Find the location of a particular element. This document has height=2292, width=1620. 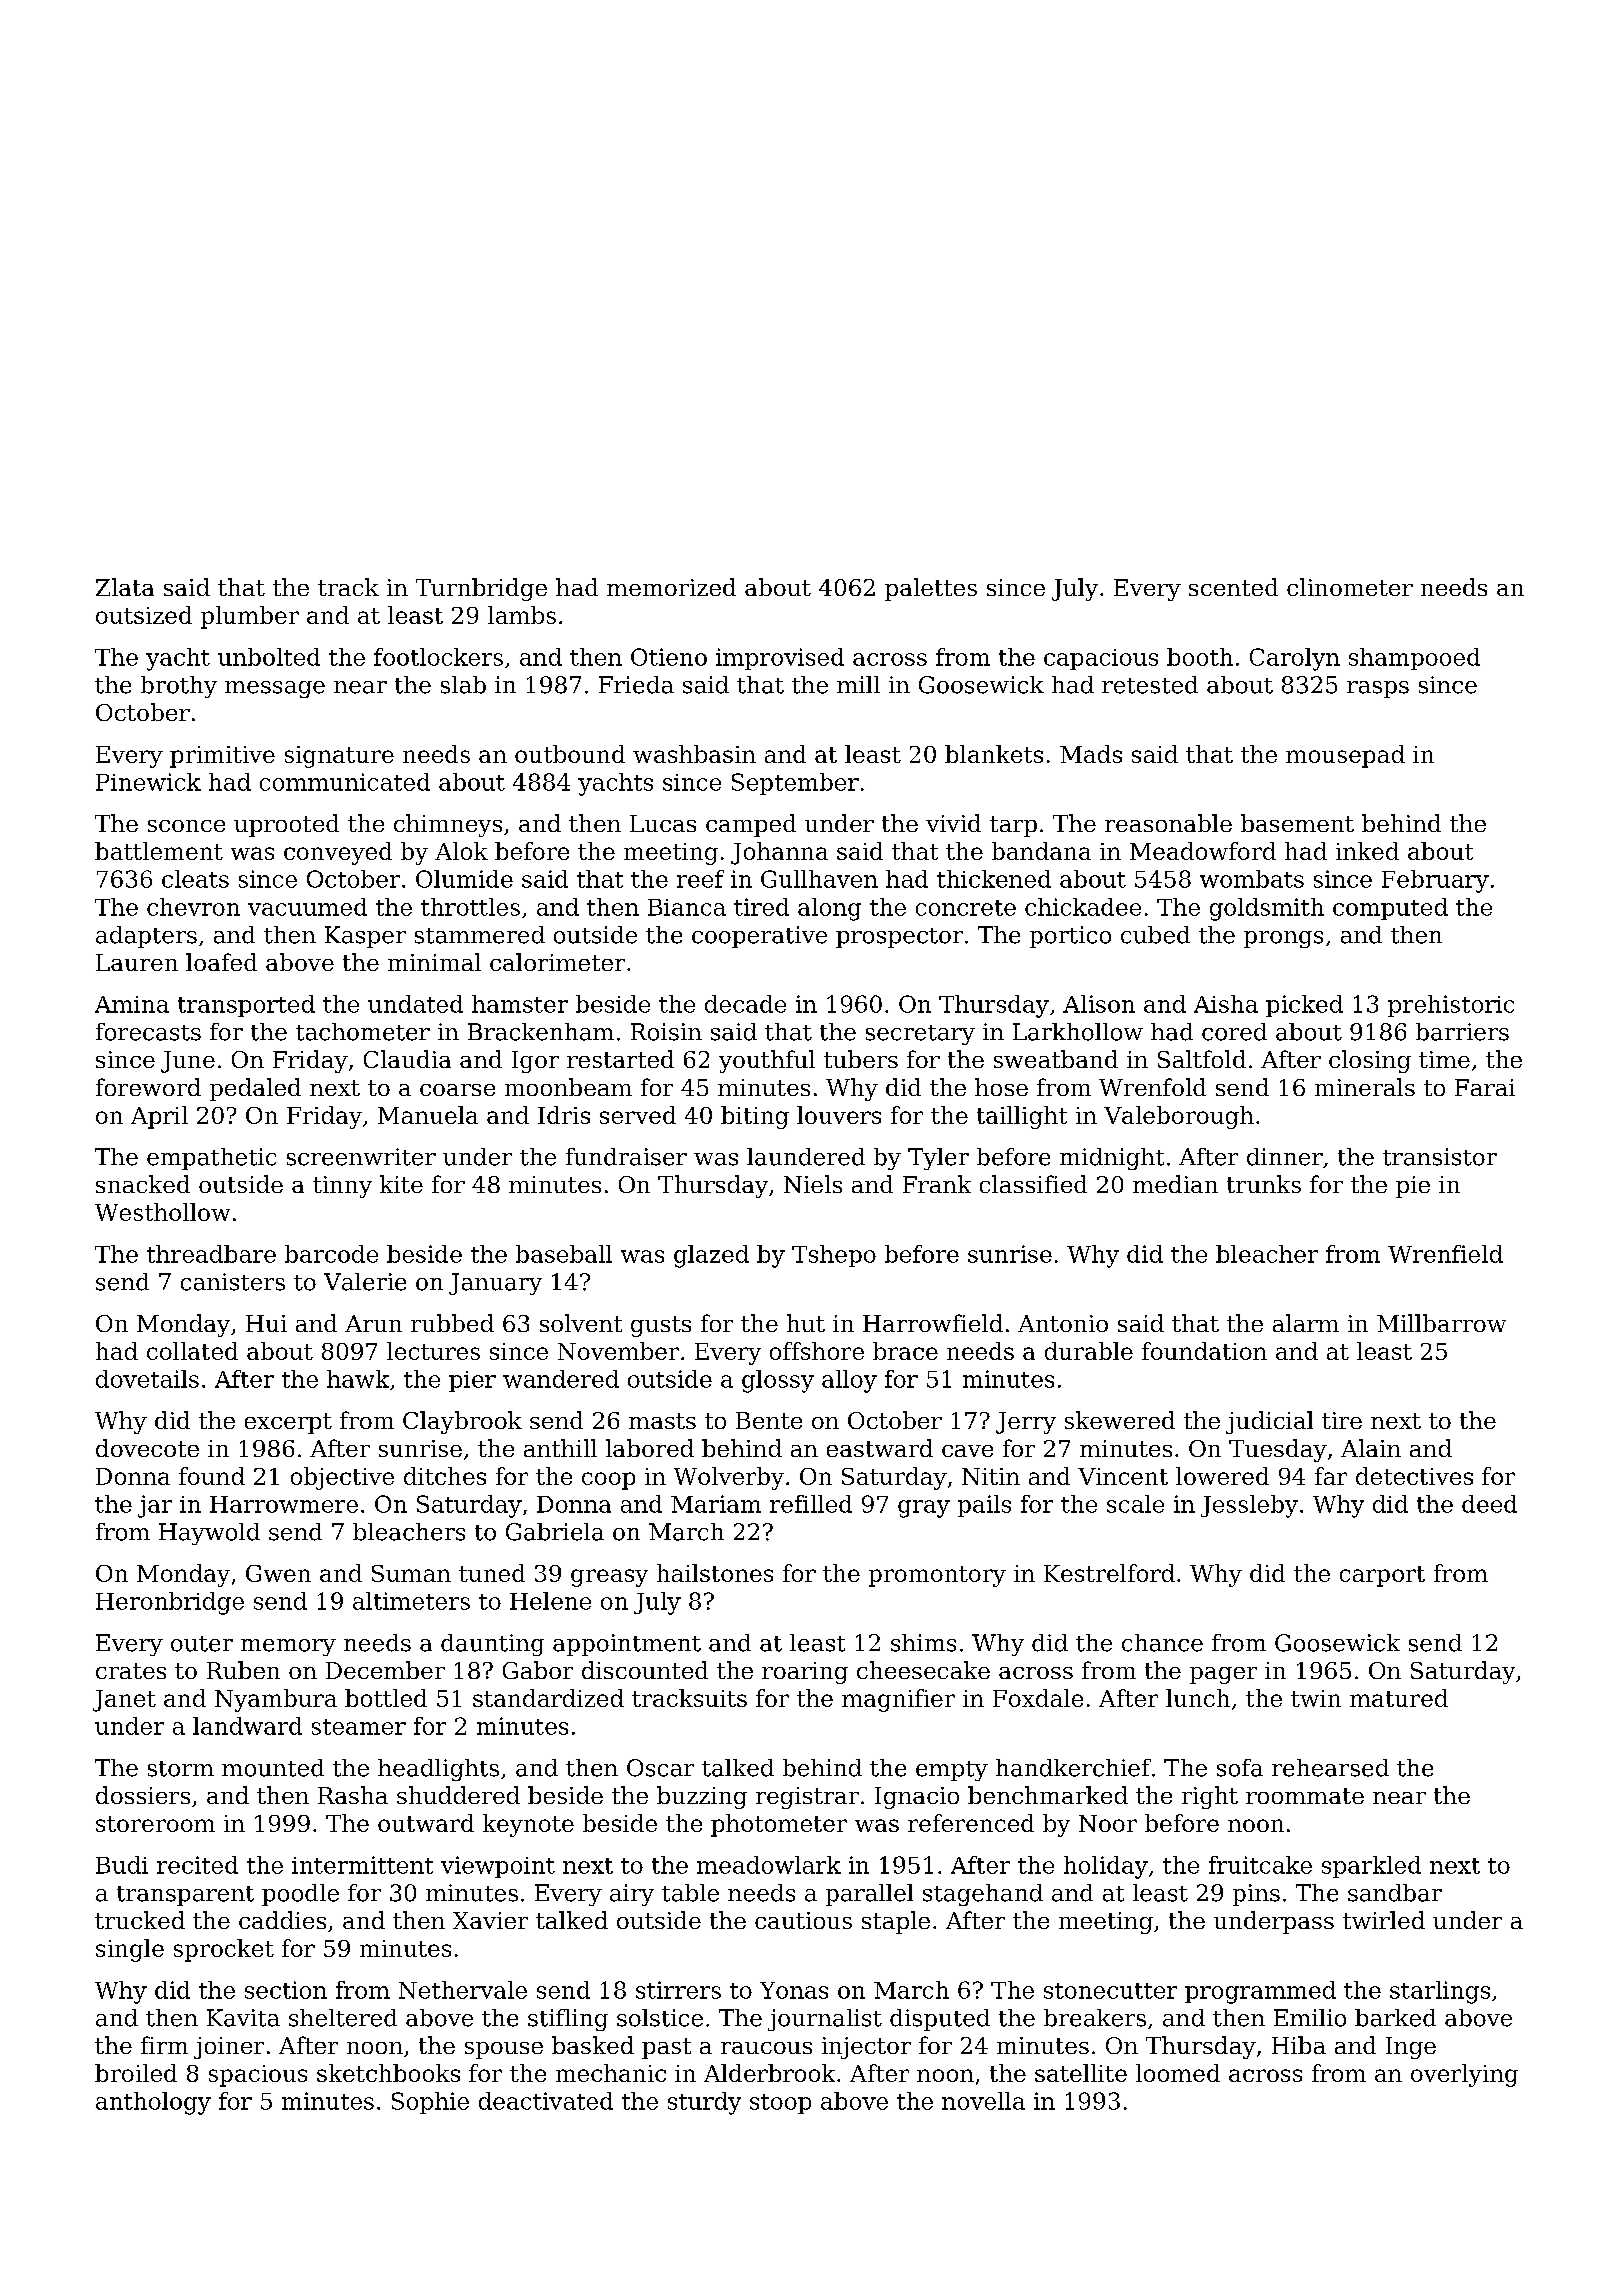

unbolted is located at coordinates (269, 657).
